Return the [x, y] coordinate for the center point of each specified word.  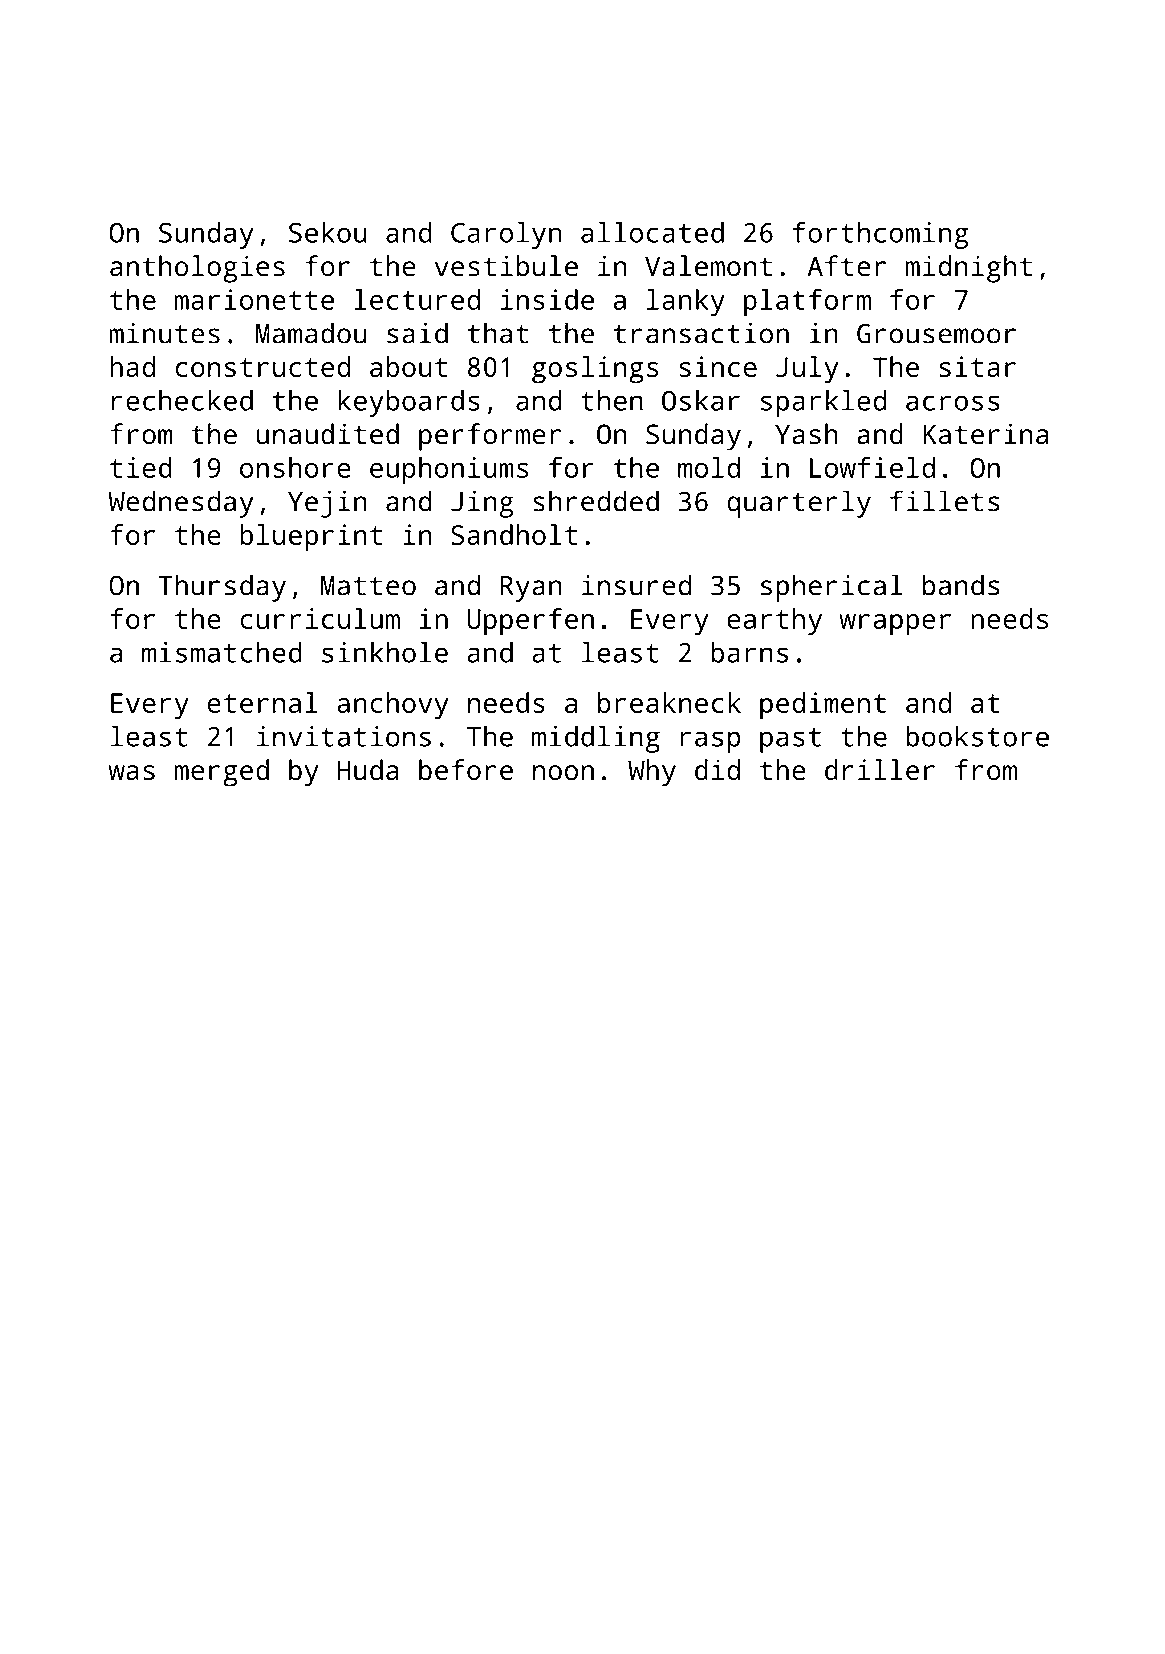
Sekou [328, 232]
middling [596, 739]
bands [961, 585]
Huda [368, 769]
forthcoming [880, 235]
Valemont [708, 266]
